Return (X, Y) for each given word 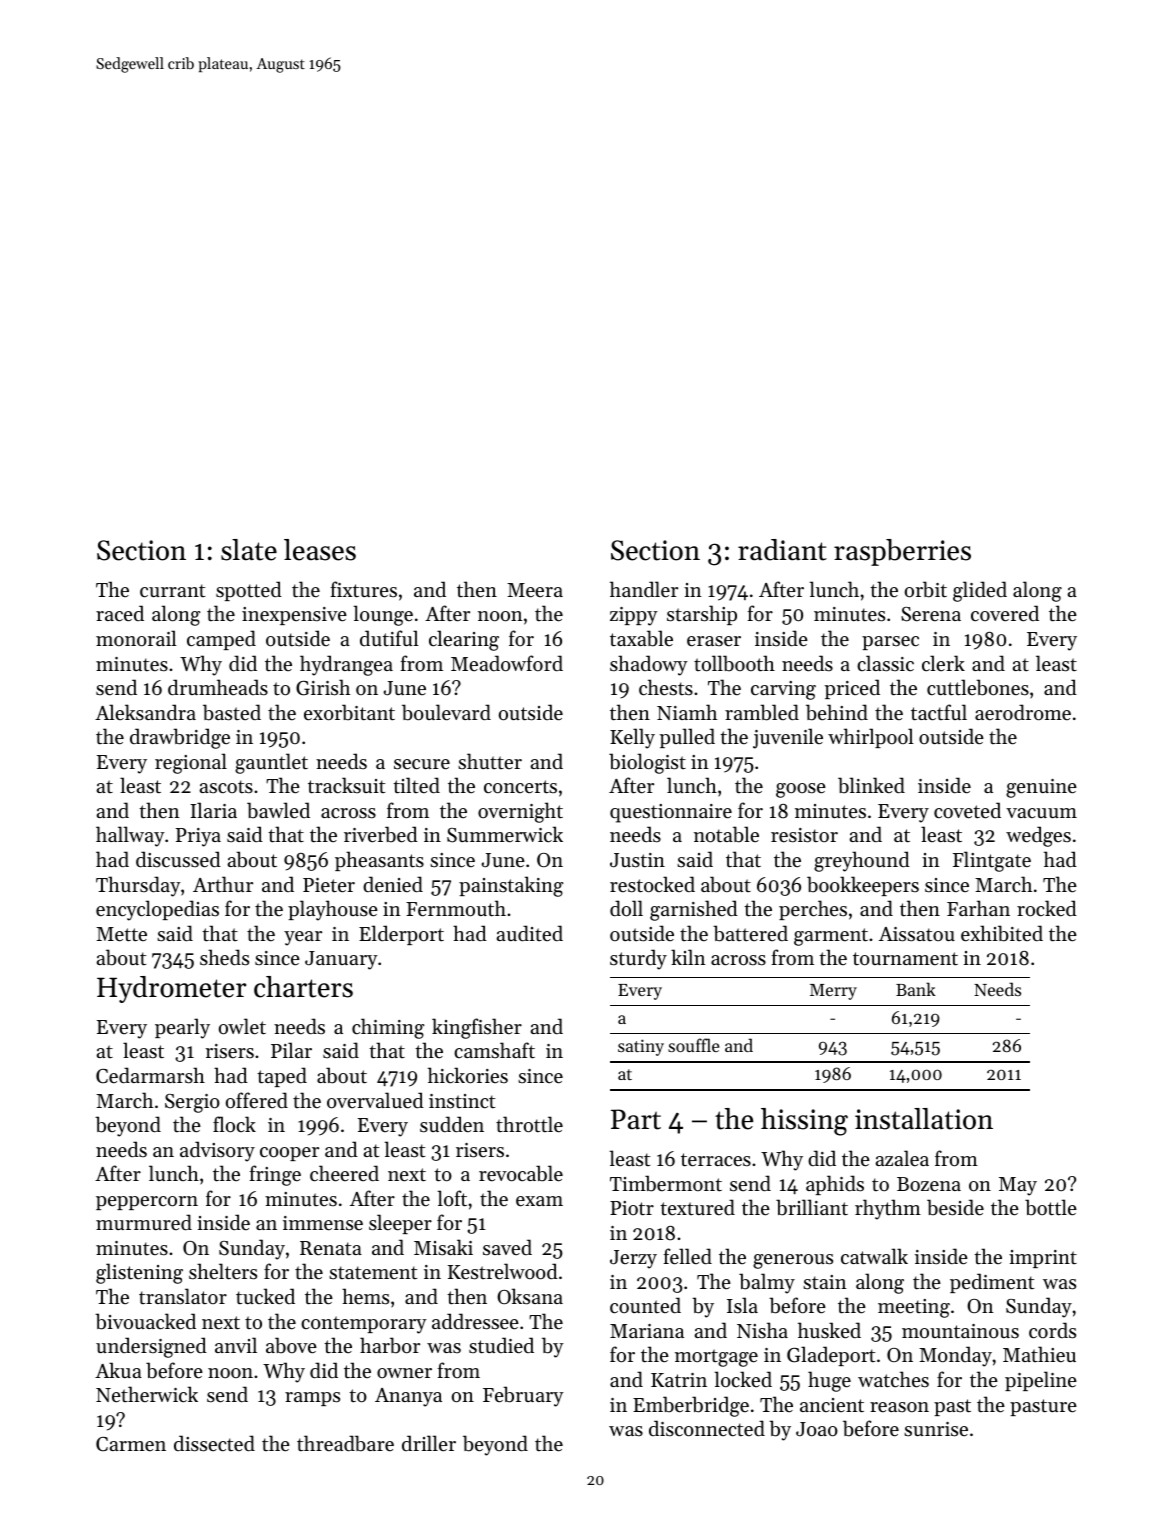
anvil (236, 1345)
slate (249, 550)
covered (1005, 613)
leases (320, 550)
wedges (1038, 836)
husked (829, 1330)
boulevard (446, 712)
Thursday (138, 886)
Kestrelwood (503, 1271)
